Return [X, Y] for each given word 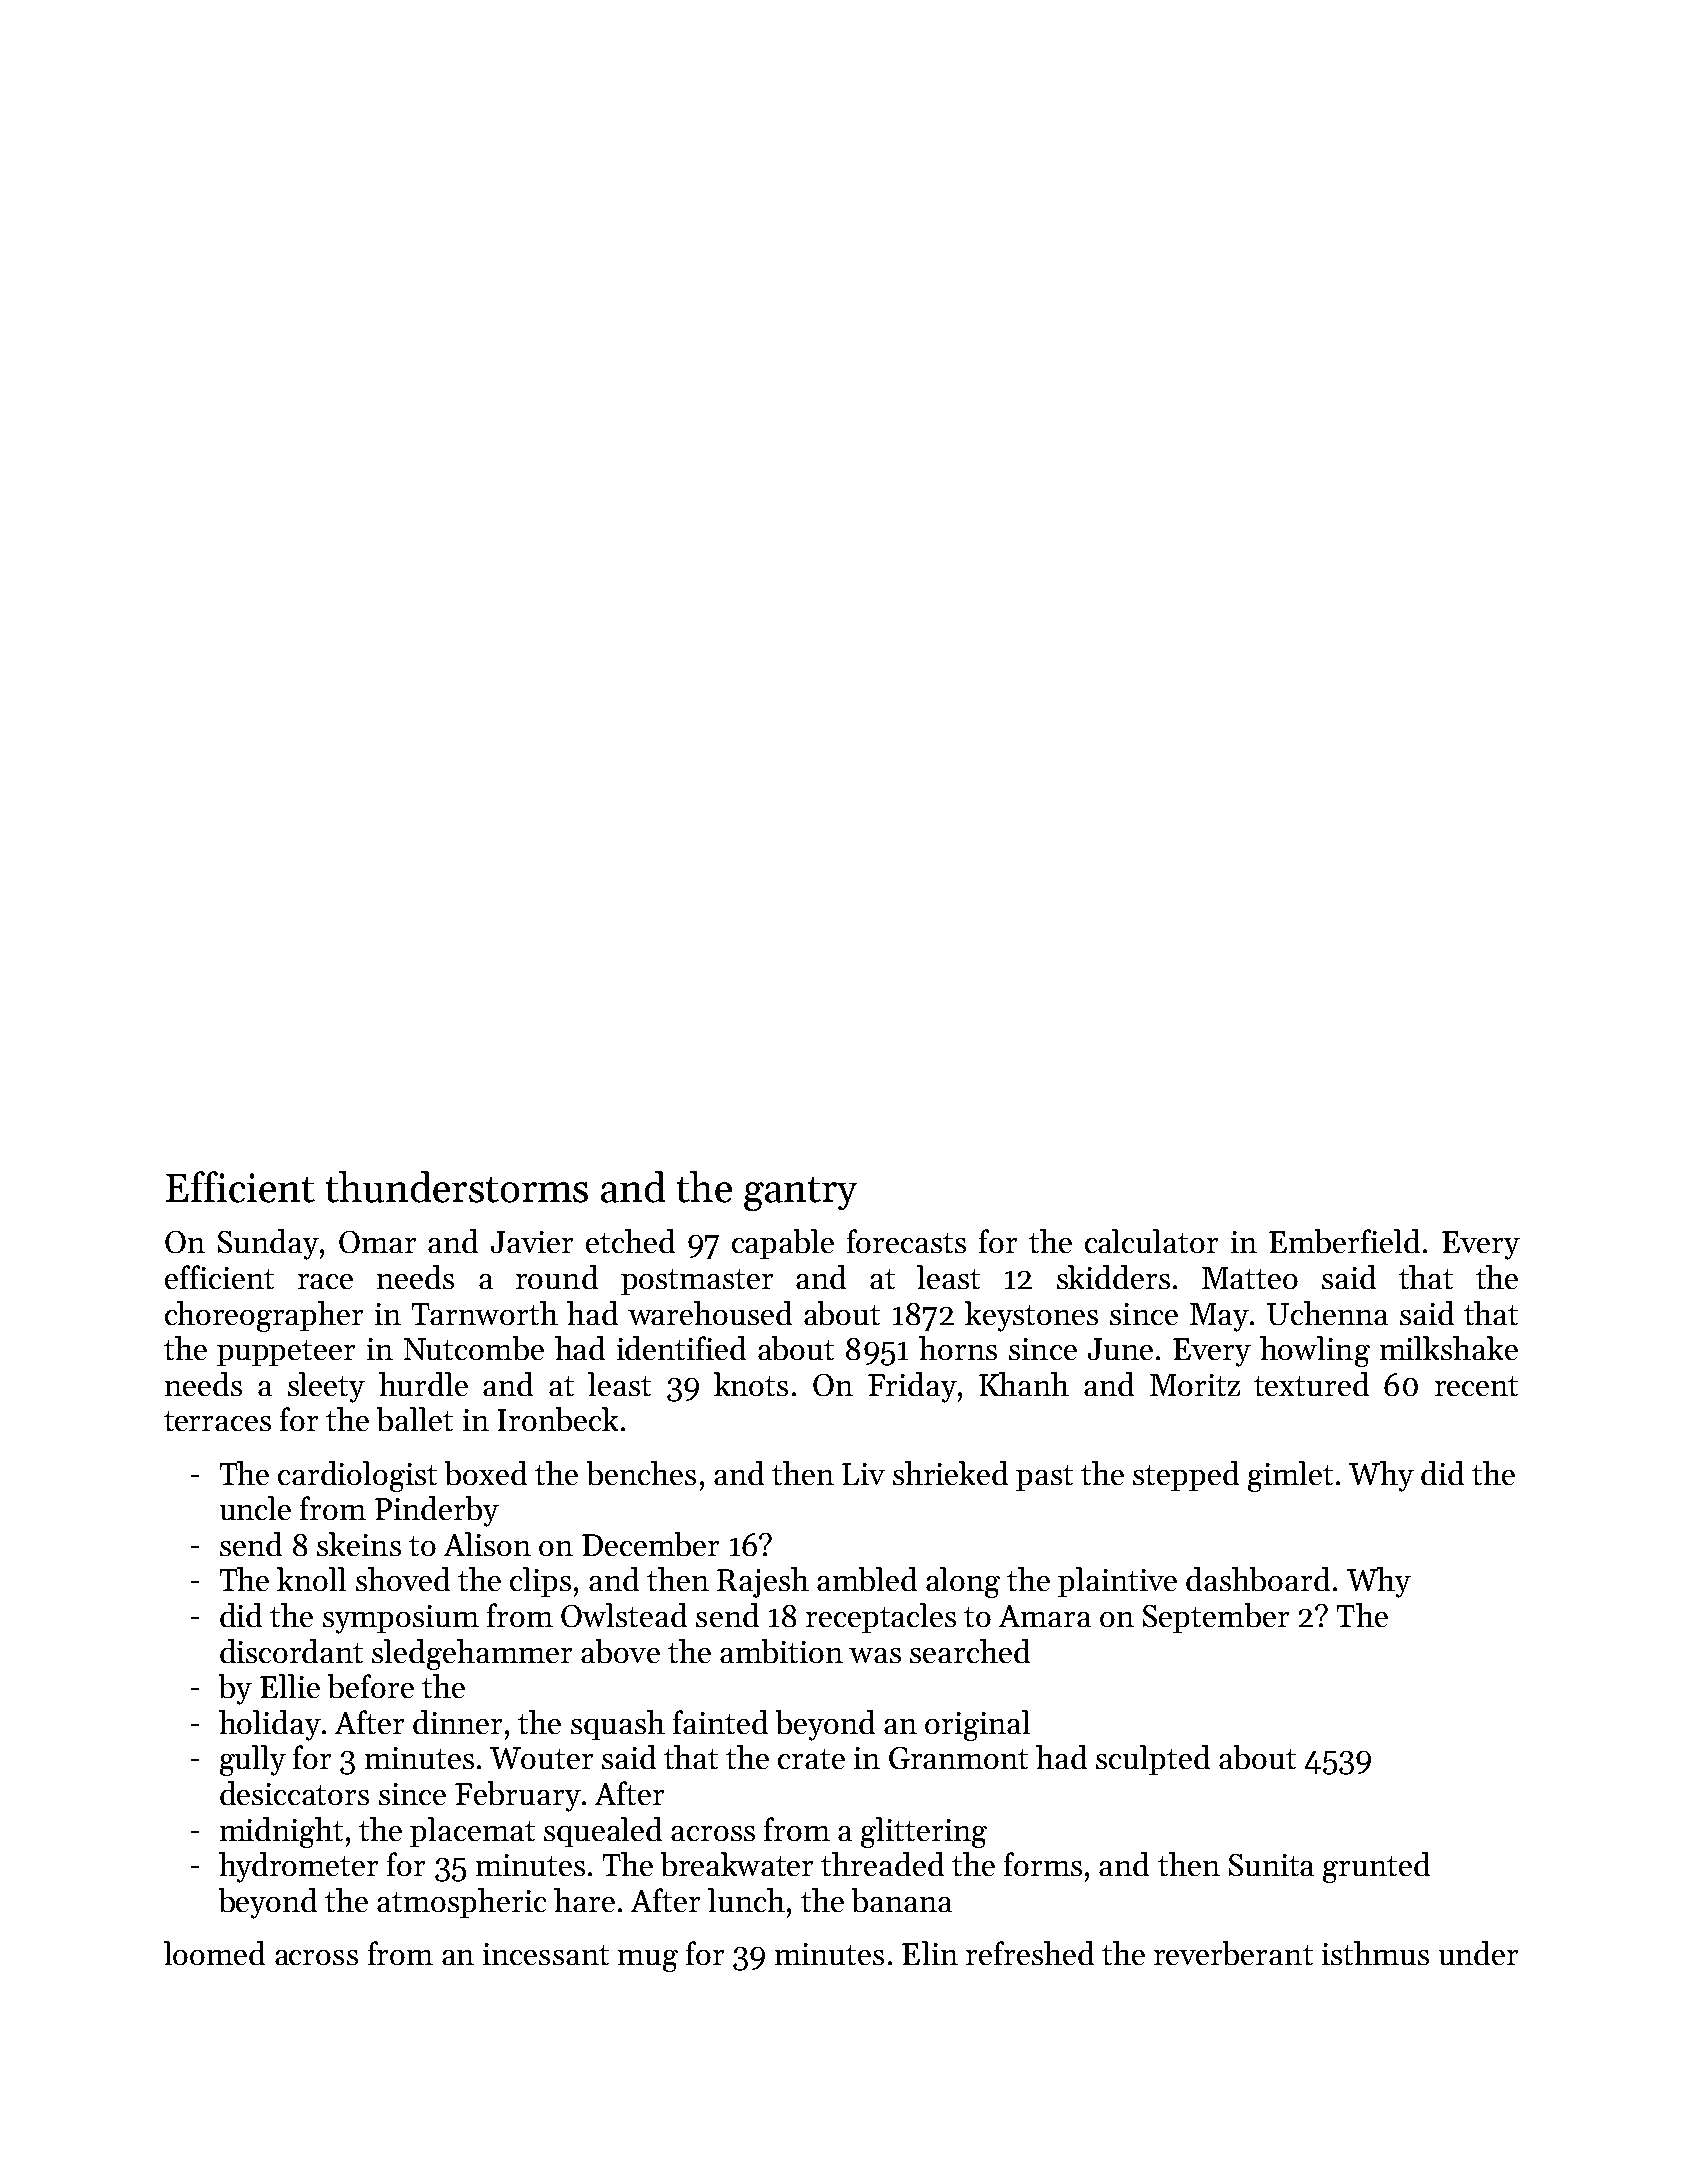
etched [630, 1241]
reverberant [1233, 1953]
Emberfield [1344, 1241]
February [518, 1796]
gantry [800, 1194]
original [977, 1725]
